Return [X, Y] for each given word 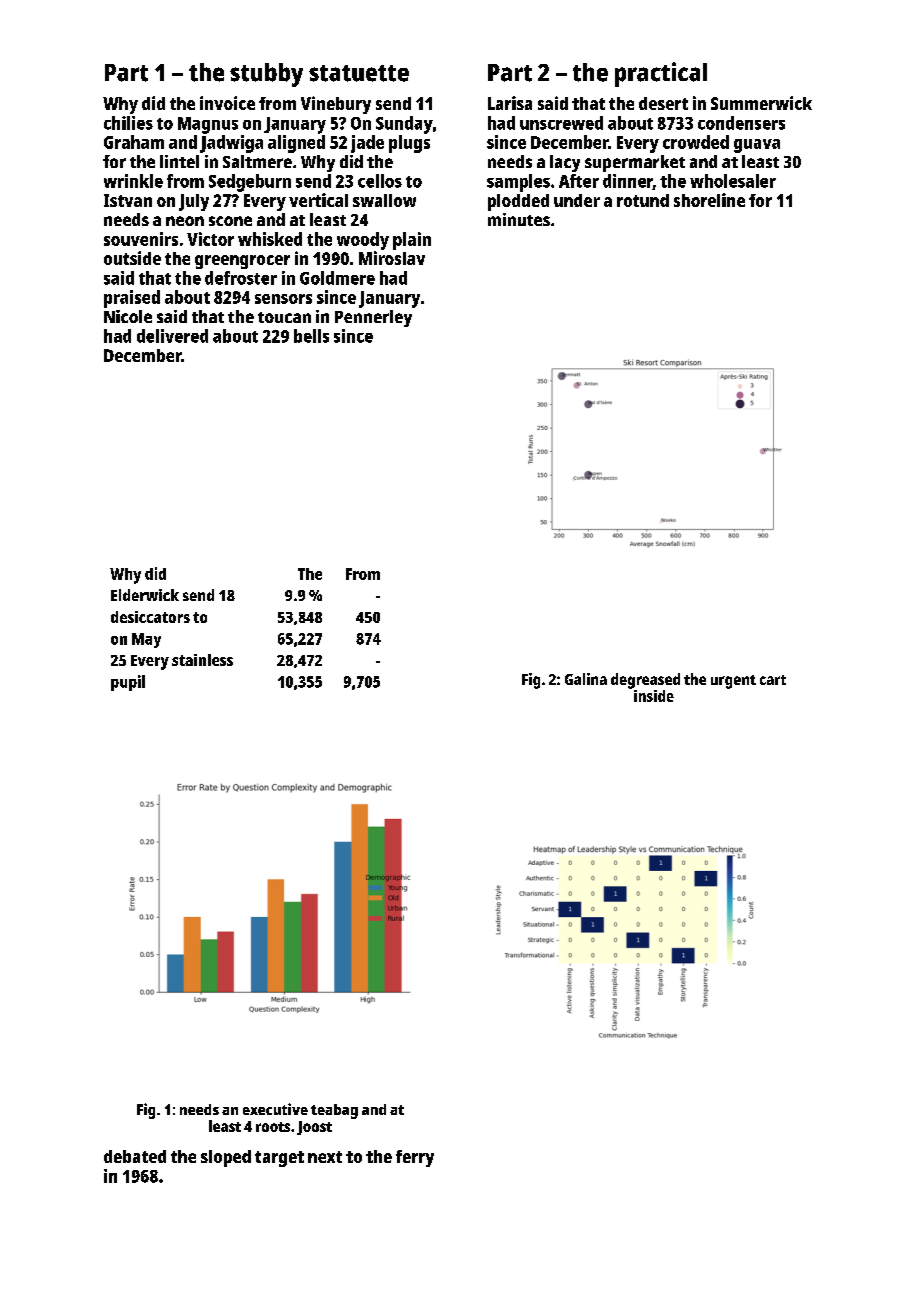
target [279, 1159]
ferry [415, 1158]
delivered [172, 336]
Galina [586, 679]
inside [654, 696]
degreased [645, 681]
